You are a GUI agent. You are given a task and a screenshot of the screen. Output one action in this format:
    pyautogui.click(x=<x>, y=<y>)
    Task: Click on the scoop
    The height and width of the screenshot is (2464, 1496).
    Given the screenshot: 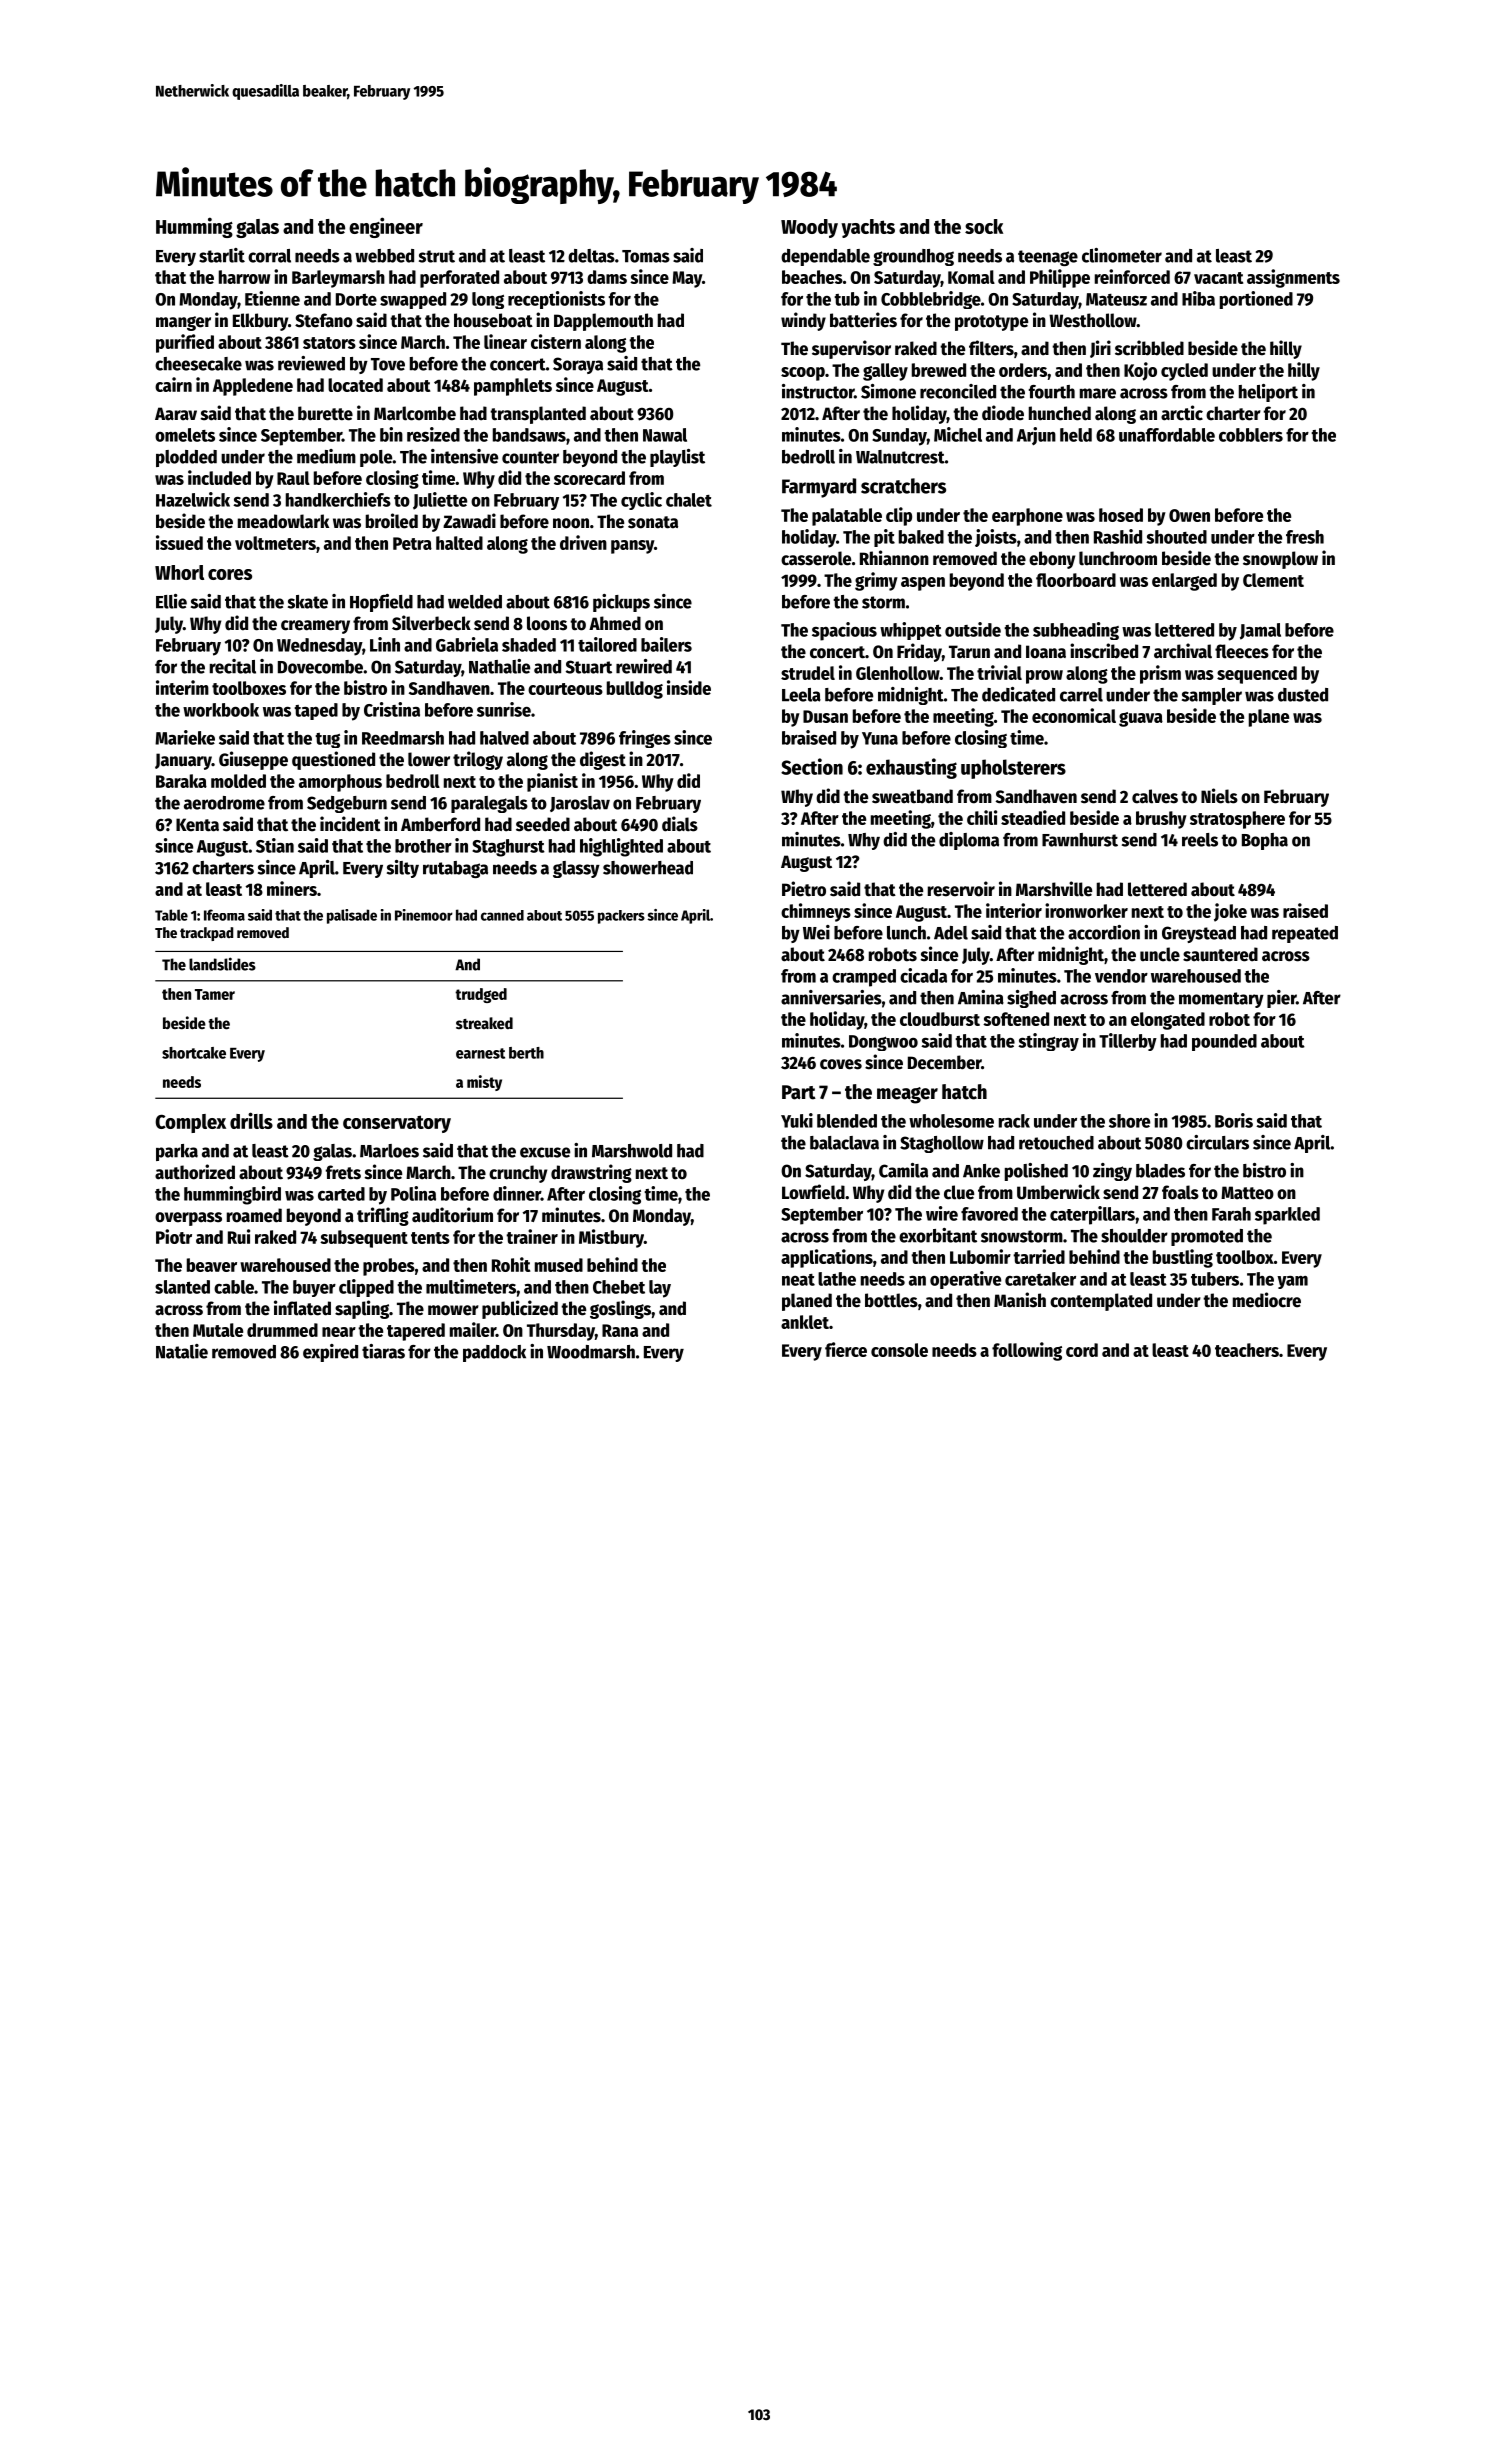 What is the action you would take?
    pyautogui.click(x=803, y=374)
